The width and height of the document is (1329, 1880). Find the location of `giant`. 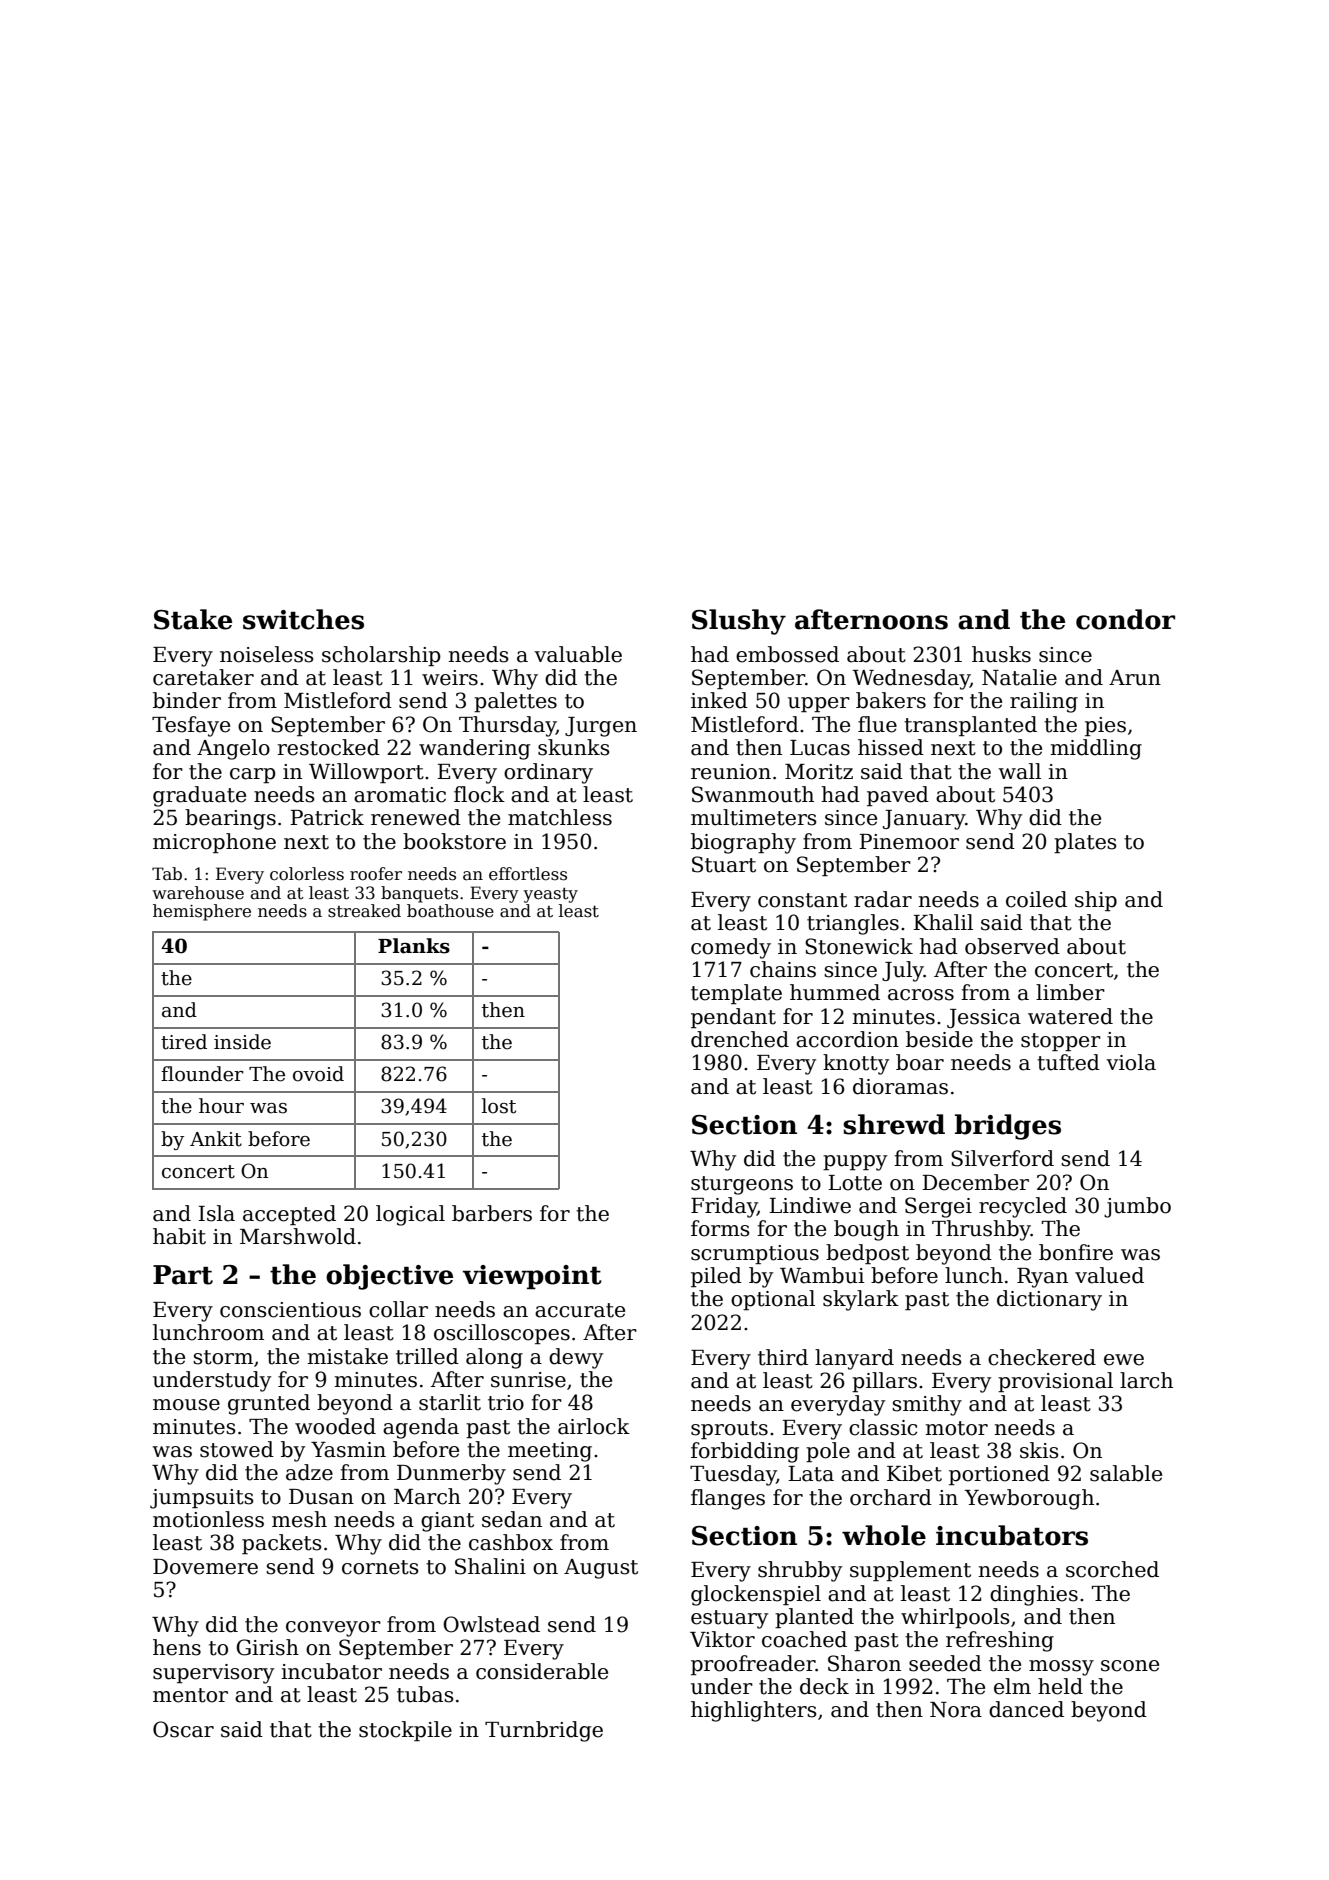

giant is located at coordinates (447, 1522).
